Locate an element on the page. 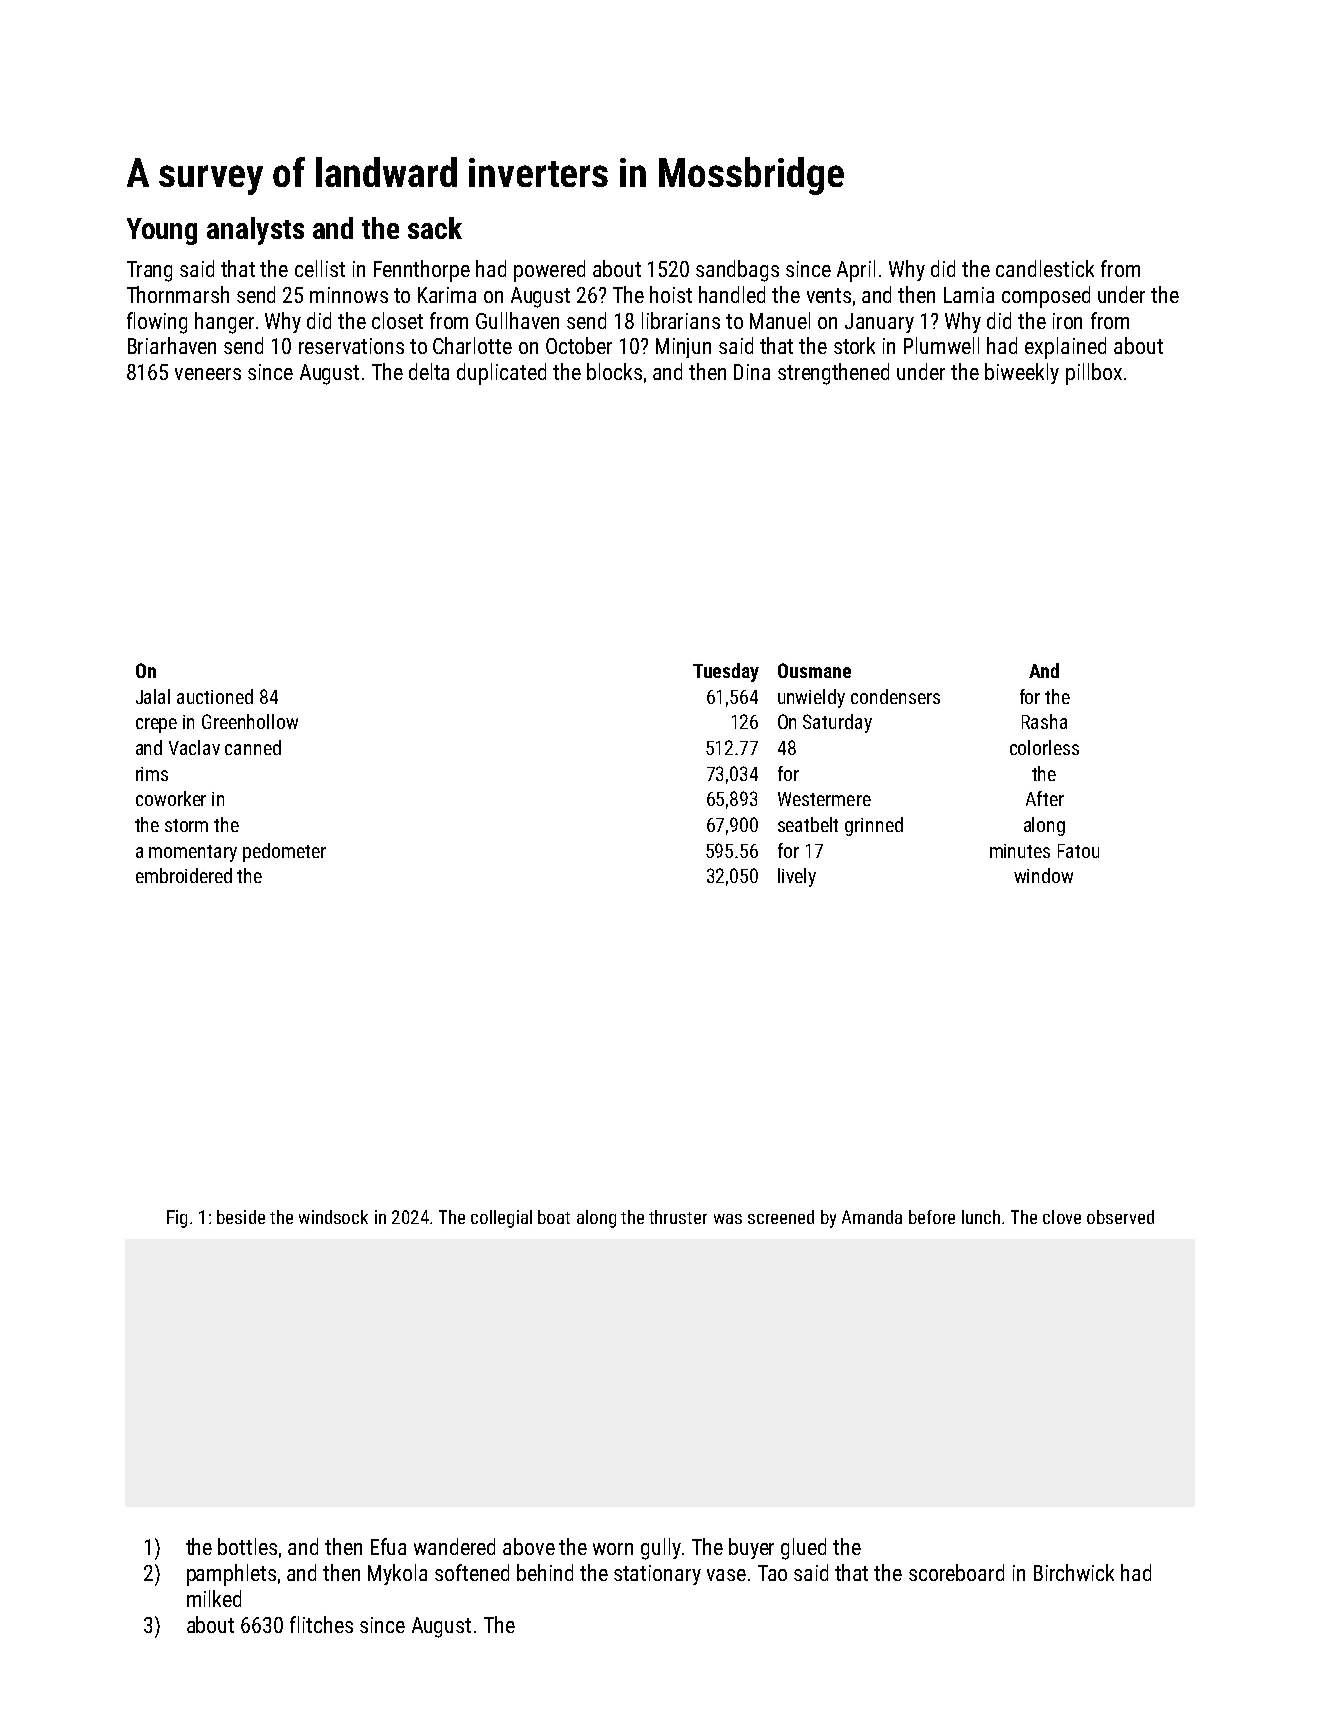 The width and height of the page is (1321, 1710). Saturday is located at coordinates (837, 723).
